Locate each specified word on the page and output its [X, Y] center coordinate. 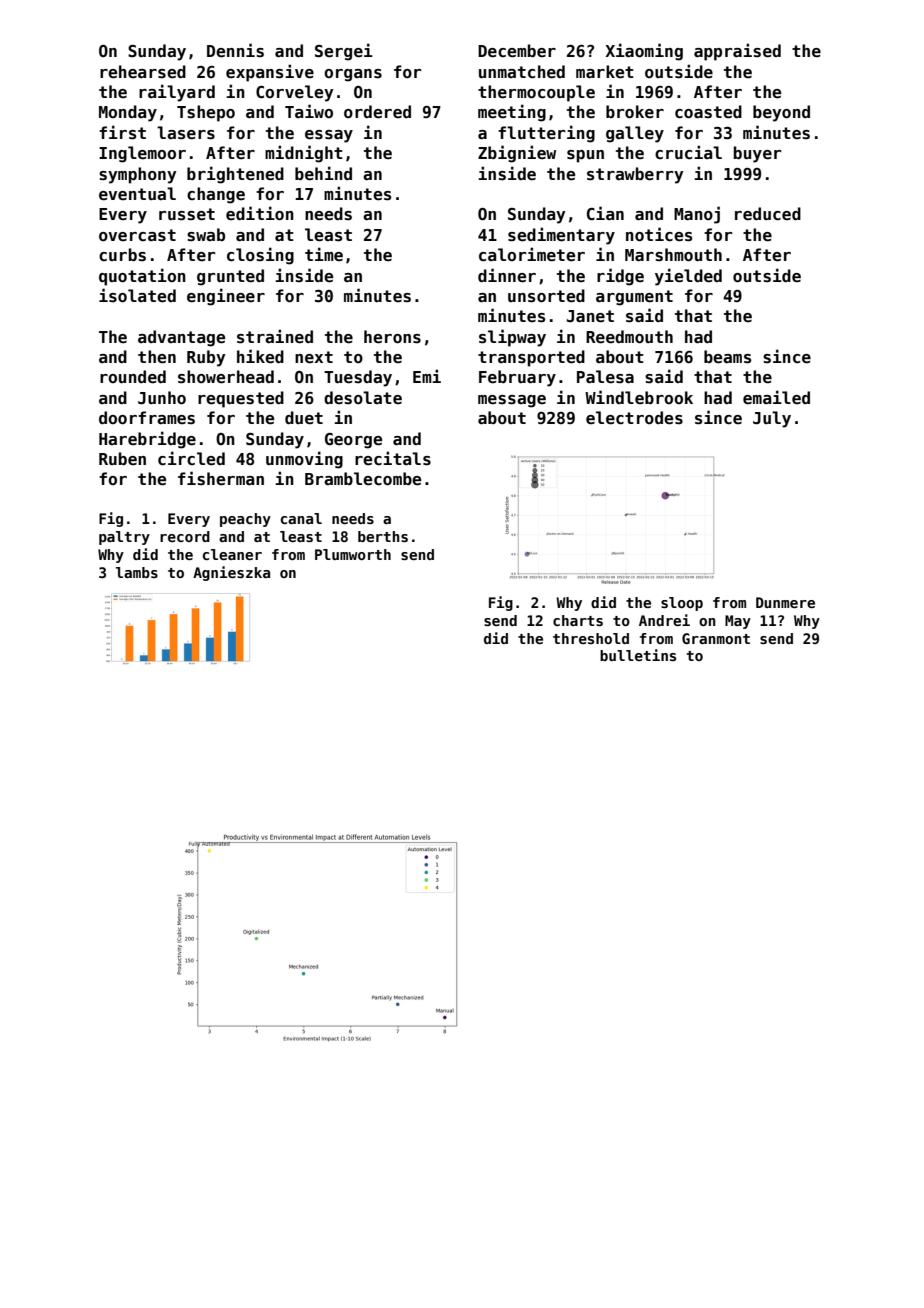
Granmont [716, 638]
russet [187, 214]
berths [383, 536]
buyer [758, 154]
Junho [162, 398]
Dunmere [785, 602]
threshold [591, 638]
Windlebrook [639, 397]
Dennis [235, 50]
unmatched [522, 72]
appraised [737, 52]
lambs [137, 572]
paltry [124, 538]
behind [323, 173]
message [512, 401]
